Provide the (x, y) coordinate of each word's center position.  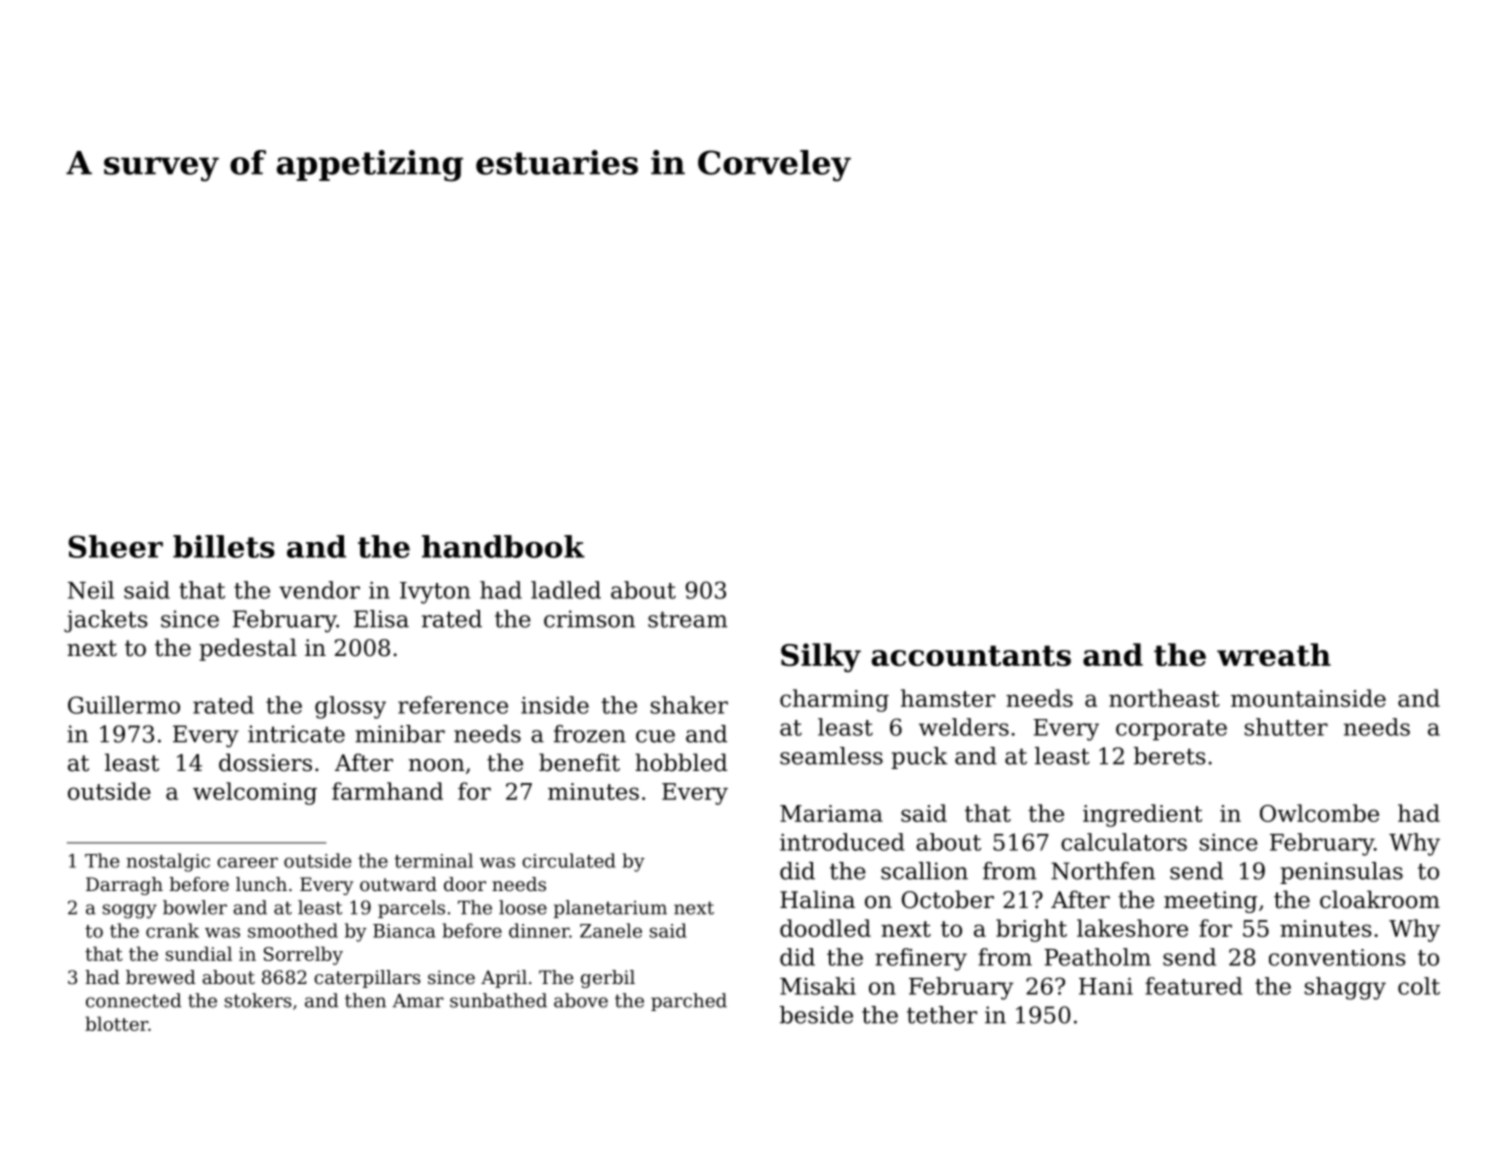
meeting (1210, 902)
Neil (91, 590)
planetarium (610, 909)
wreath (1274, 654)
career (247, 862)
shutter (1286, 727)
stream (687, 619)
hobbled (681, 762)
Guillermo (124, 705)
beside (816, 1015)
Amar (418, 1001)
